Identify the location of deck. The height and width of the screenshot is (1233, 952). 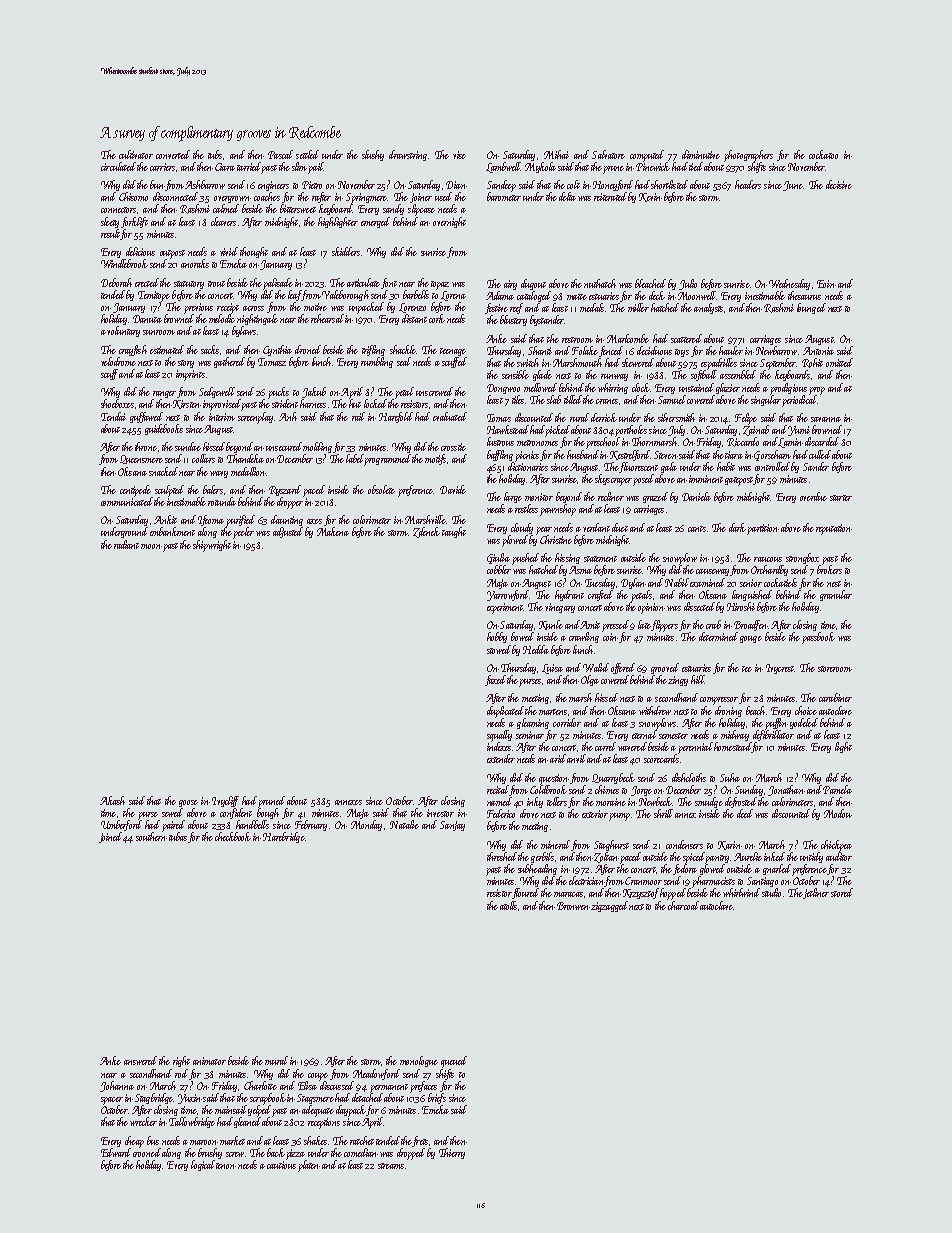
(657, 295).
